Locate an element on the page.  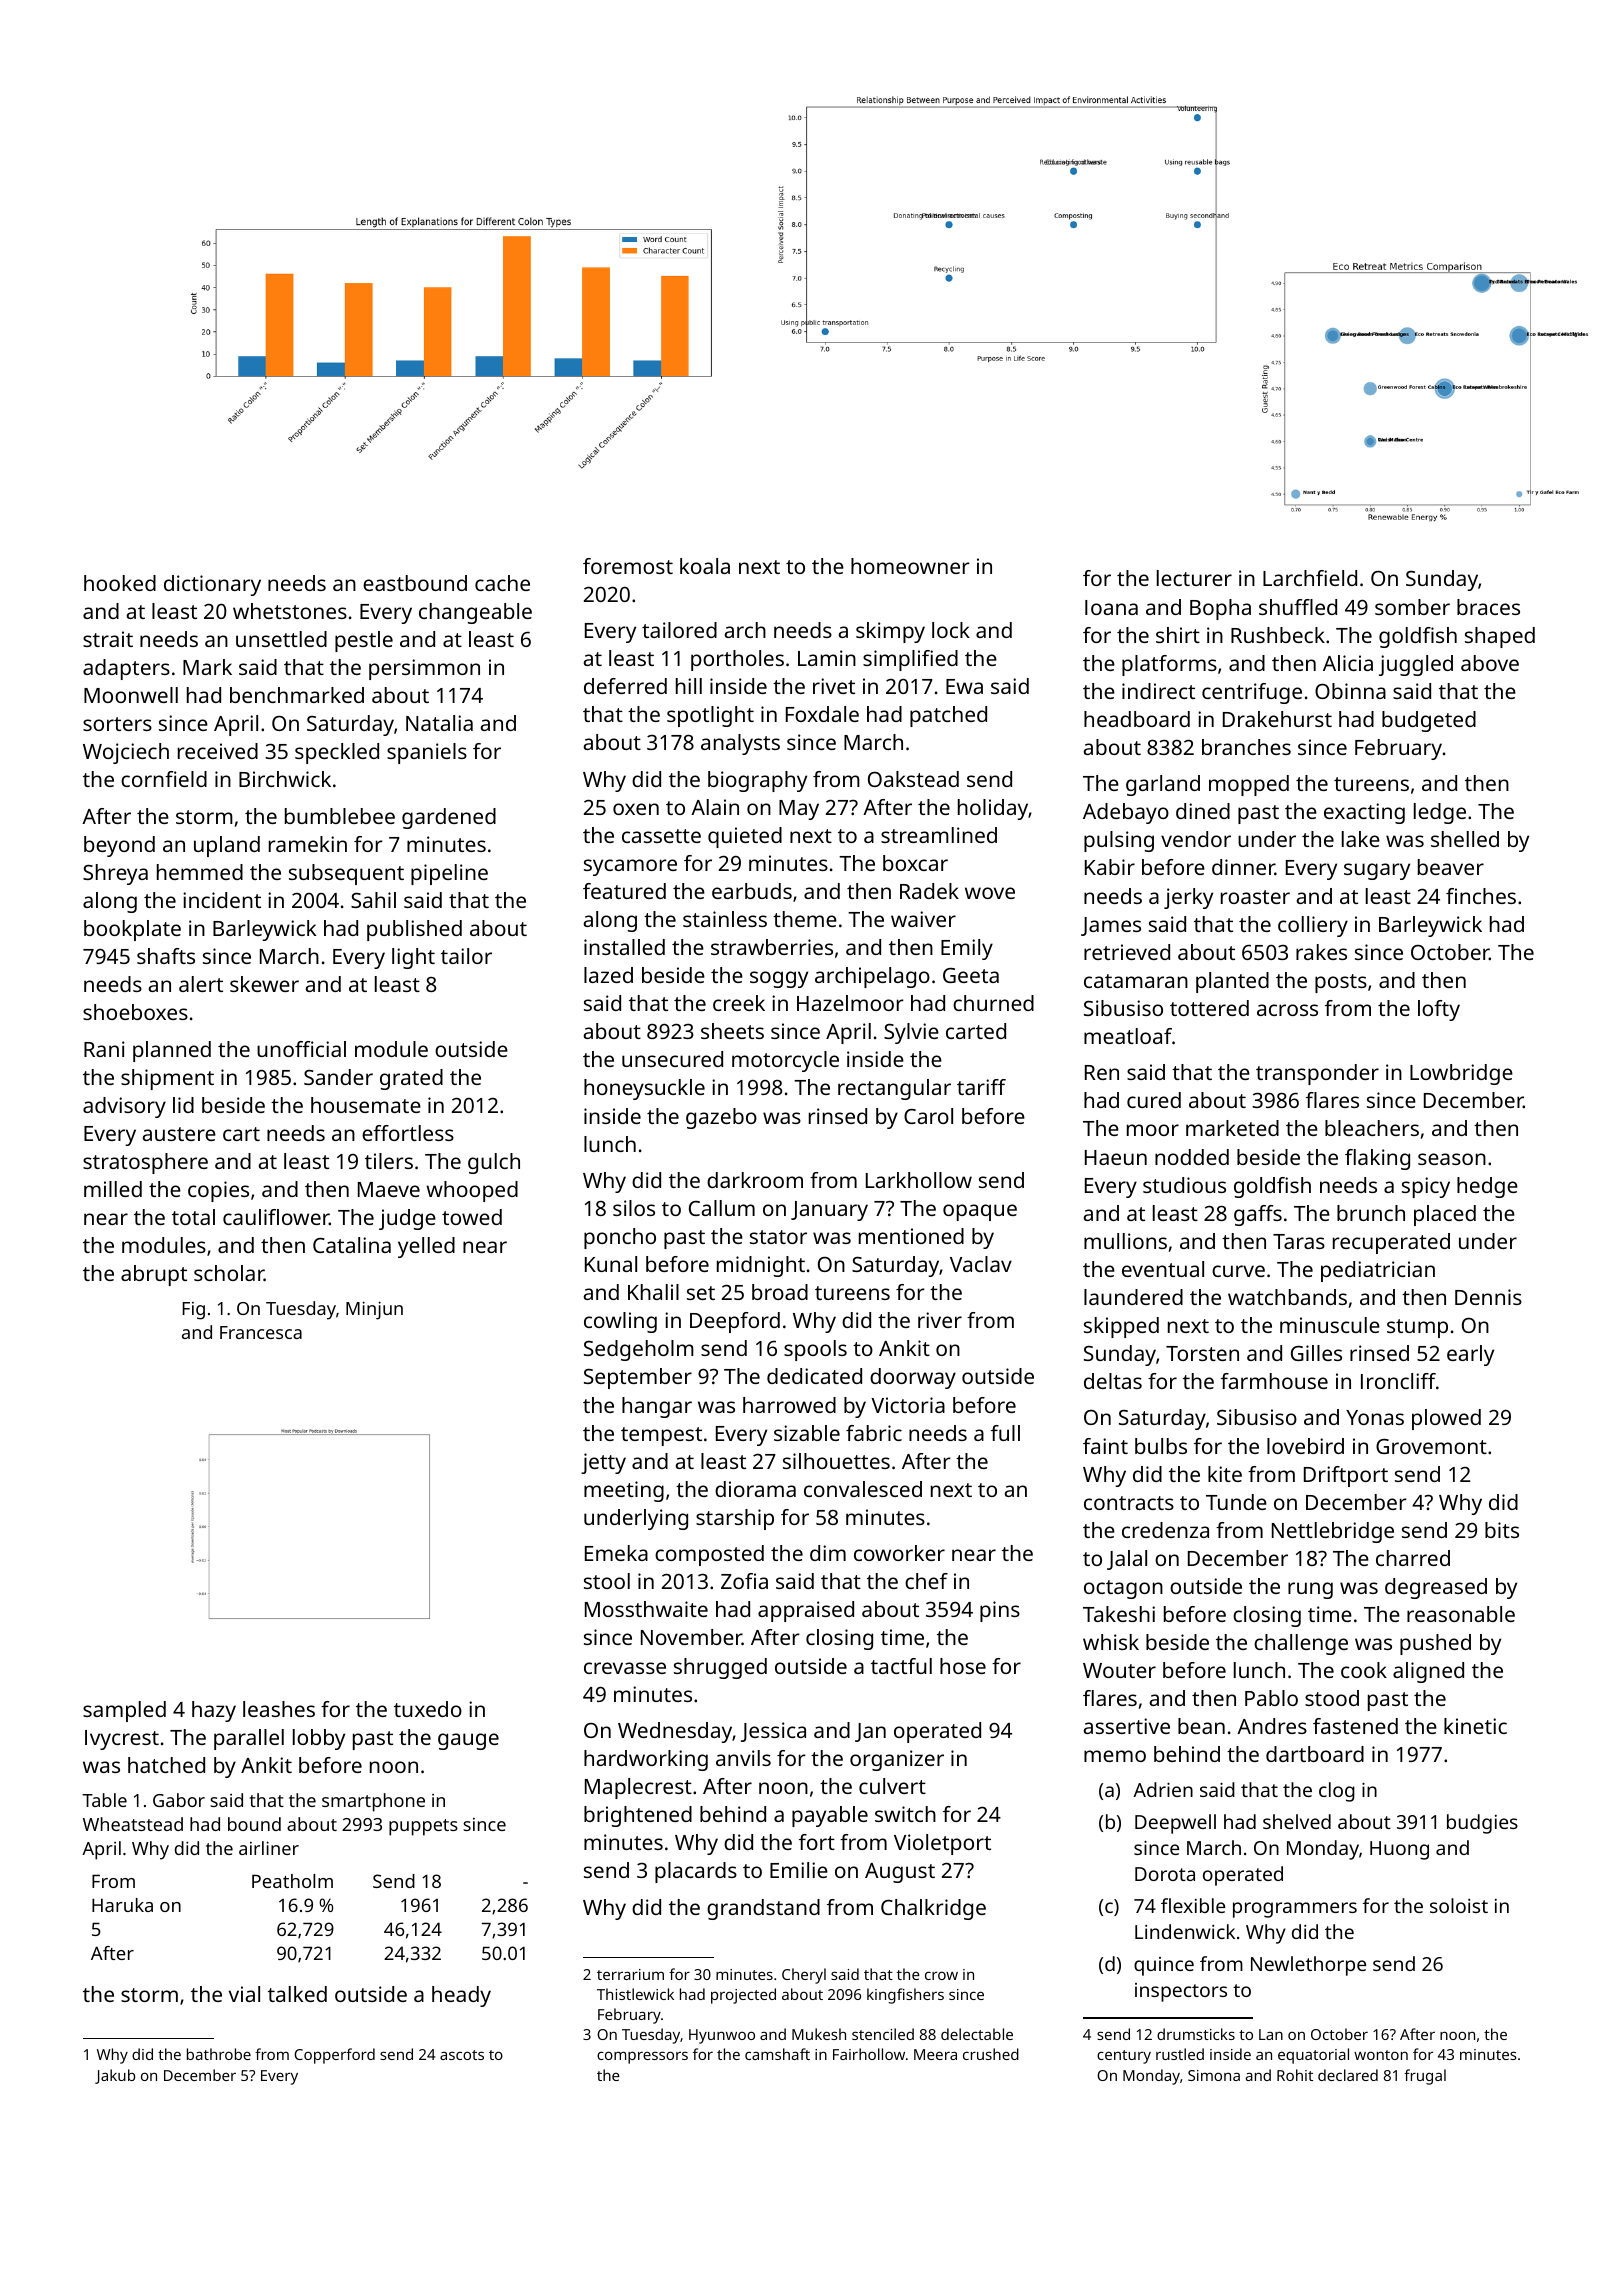
shrugged is located at coordinates (720, 1668).
